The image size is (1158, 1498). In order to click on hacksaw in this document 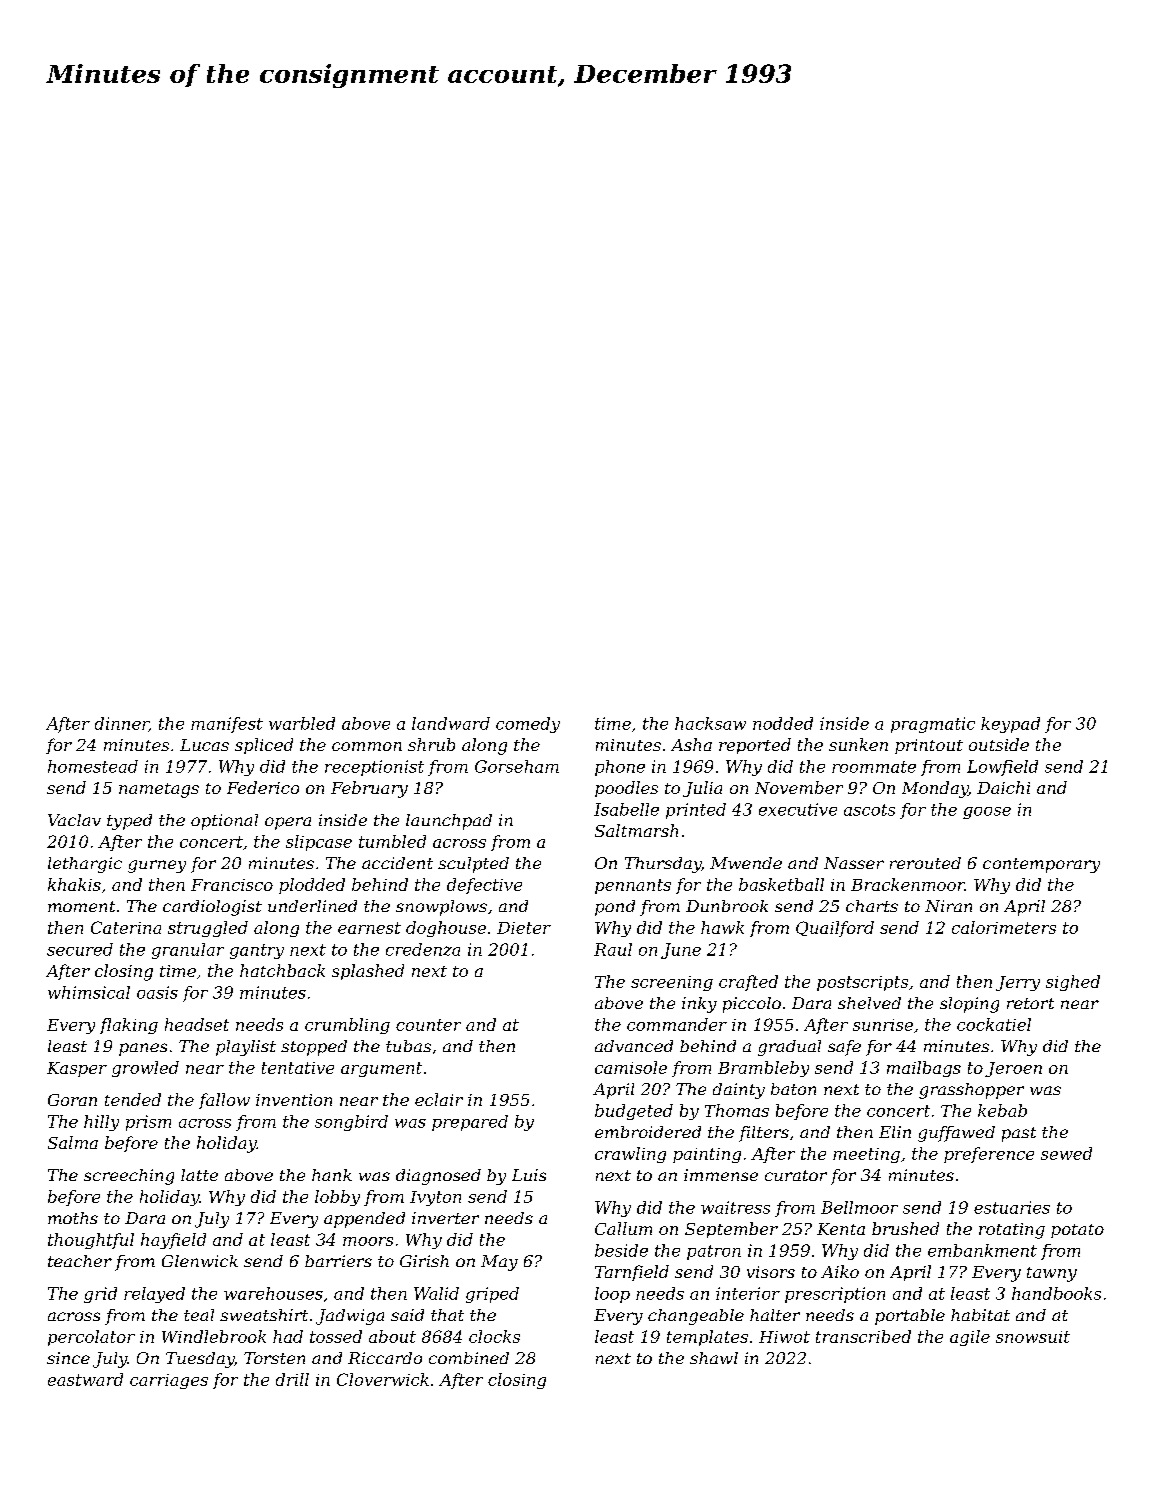, I will do `click(710, 723)`.
